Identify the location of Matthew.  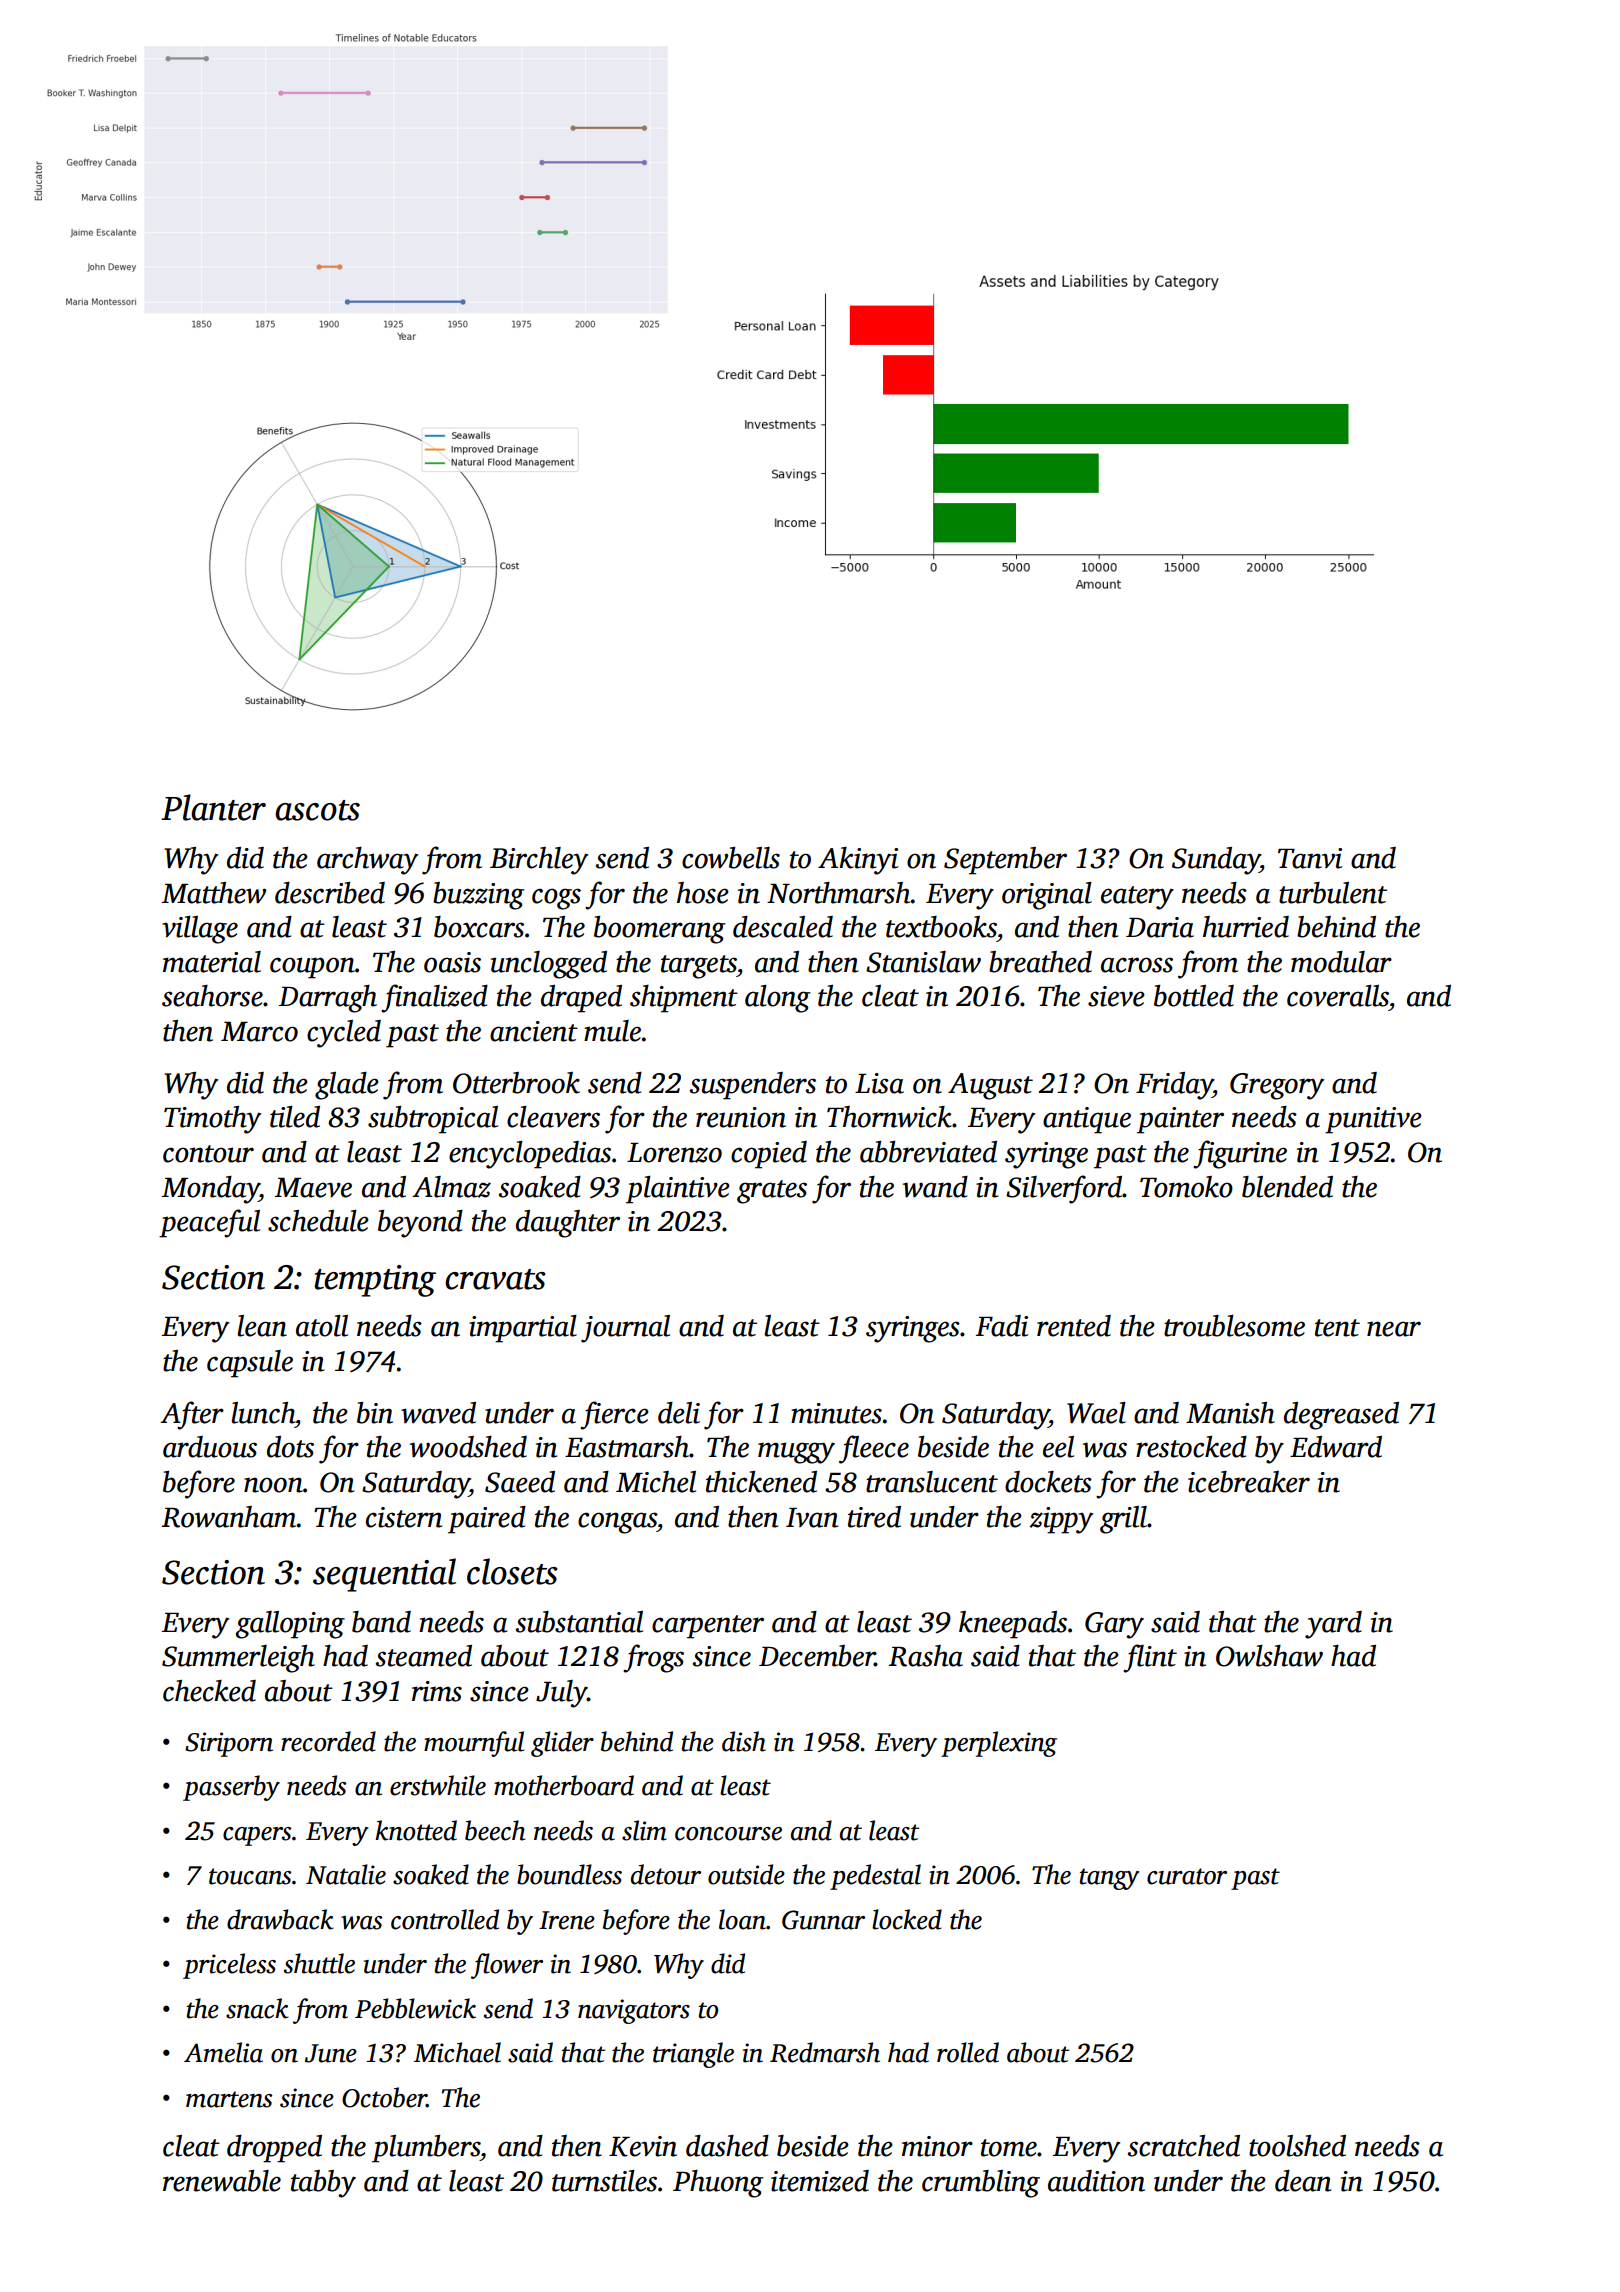
(214, 893).
